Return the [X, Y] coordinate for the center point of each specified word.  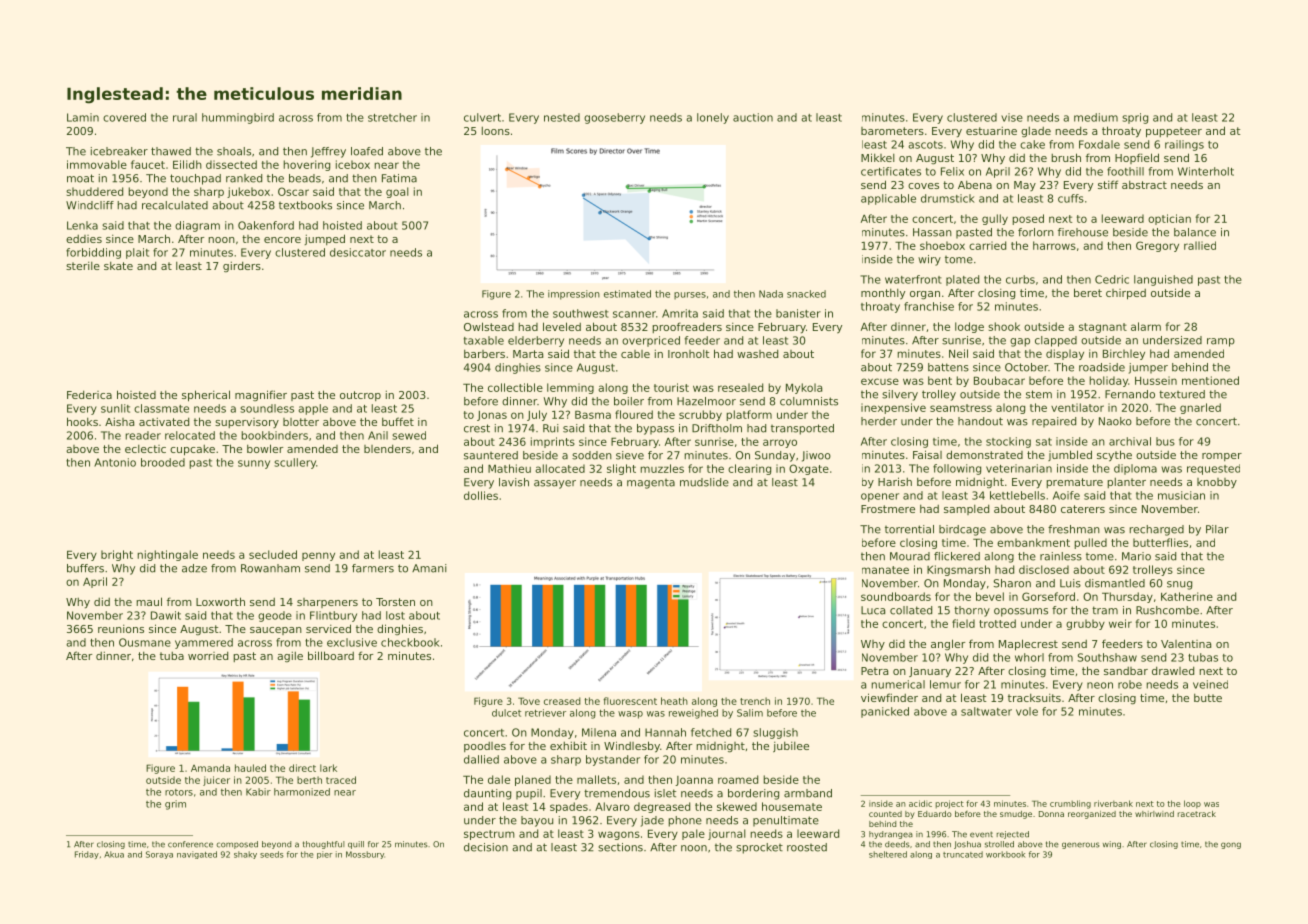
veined [1210, 684]
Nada [771, 294]
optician [1169, 219]
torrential [909, 529]
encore [282, 240]
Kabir [258, 792]
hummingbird [238, 118]
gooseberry [614, 118]
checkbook [410, 642]
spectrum [489, 835]
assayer [555, 484]
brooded [163, 462]
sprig [1135, 118]
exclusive [352, 642]
